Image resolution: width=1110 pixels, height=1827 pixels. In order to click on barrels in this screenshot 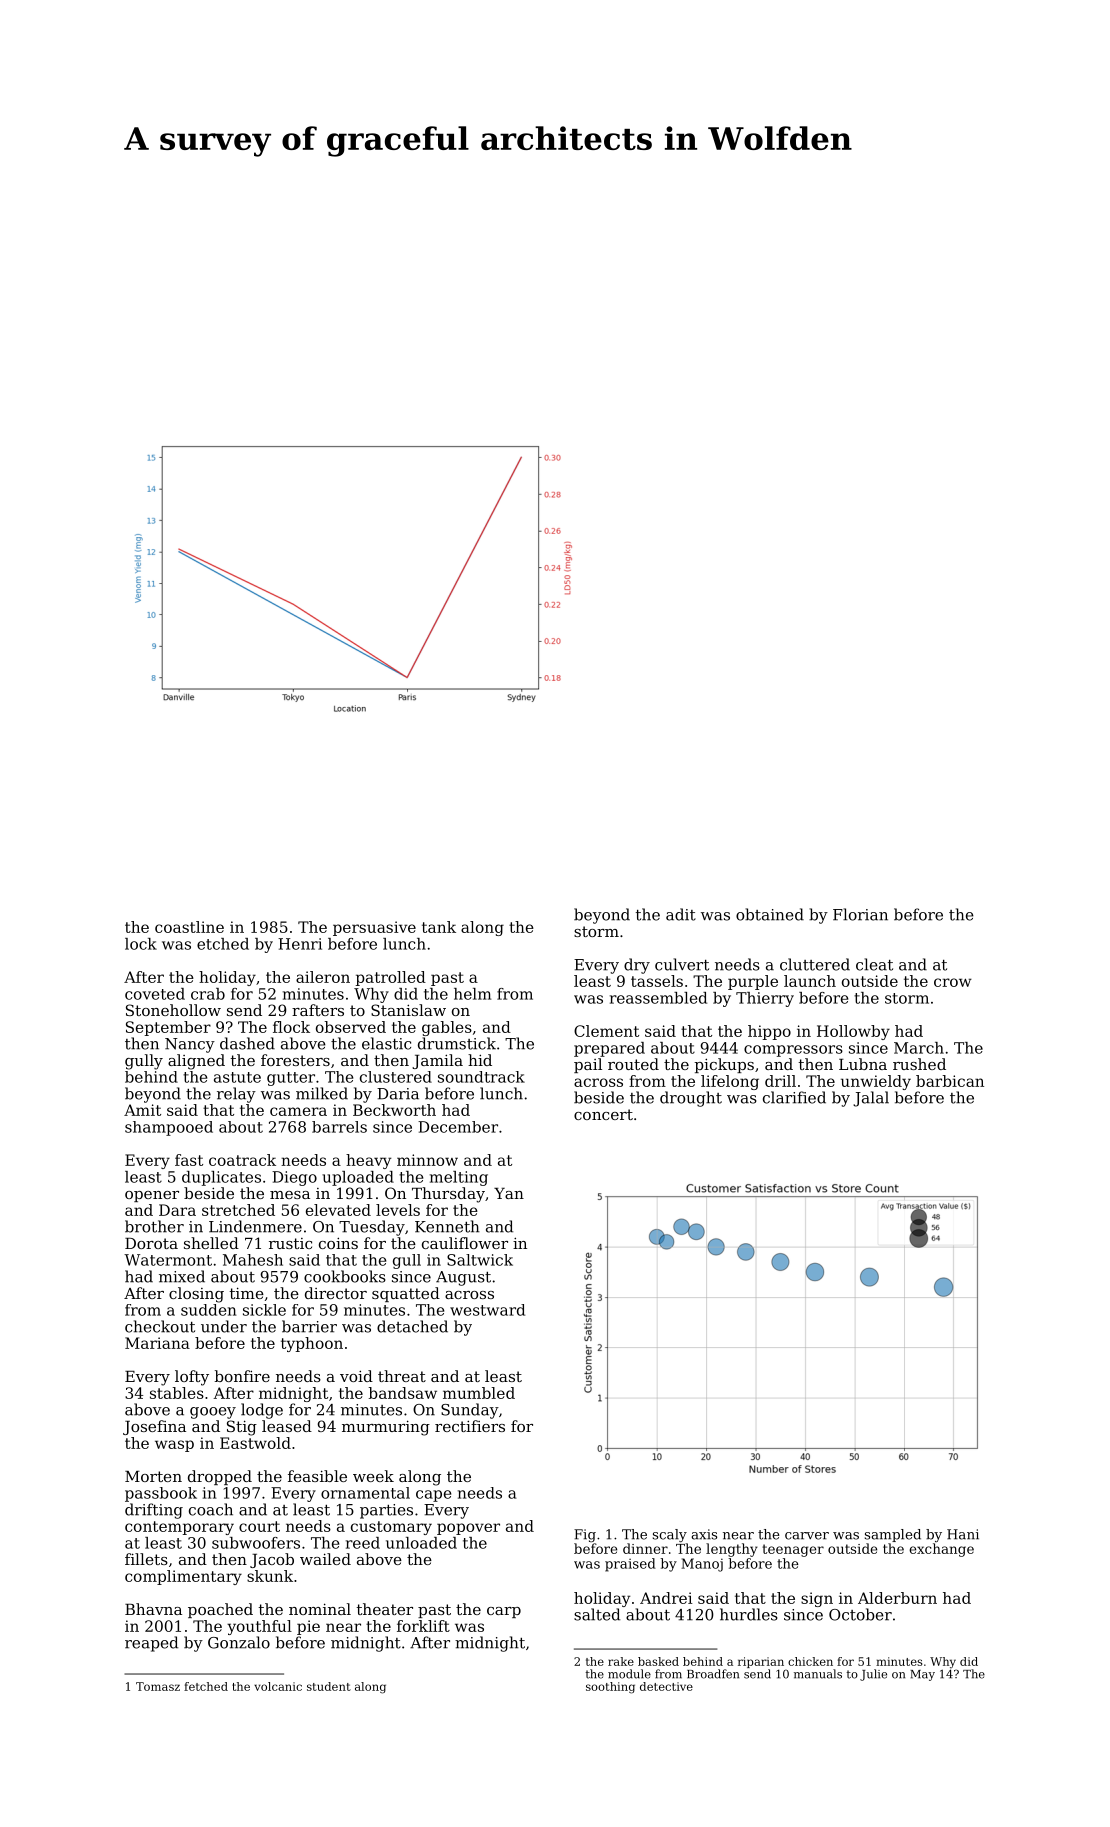, I will do `click(339, 1127)`.
